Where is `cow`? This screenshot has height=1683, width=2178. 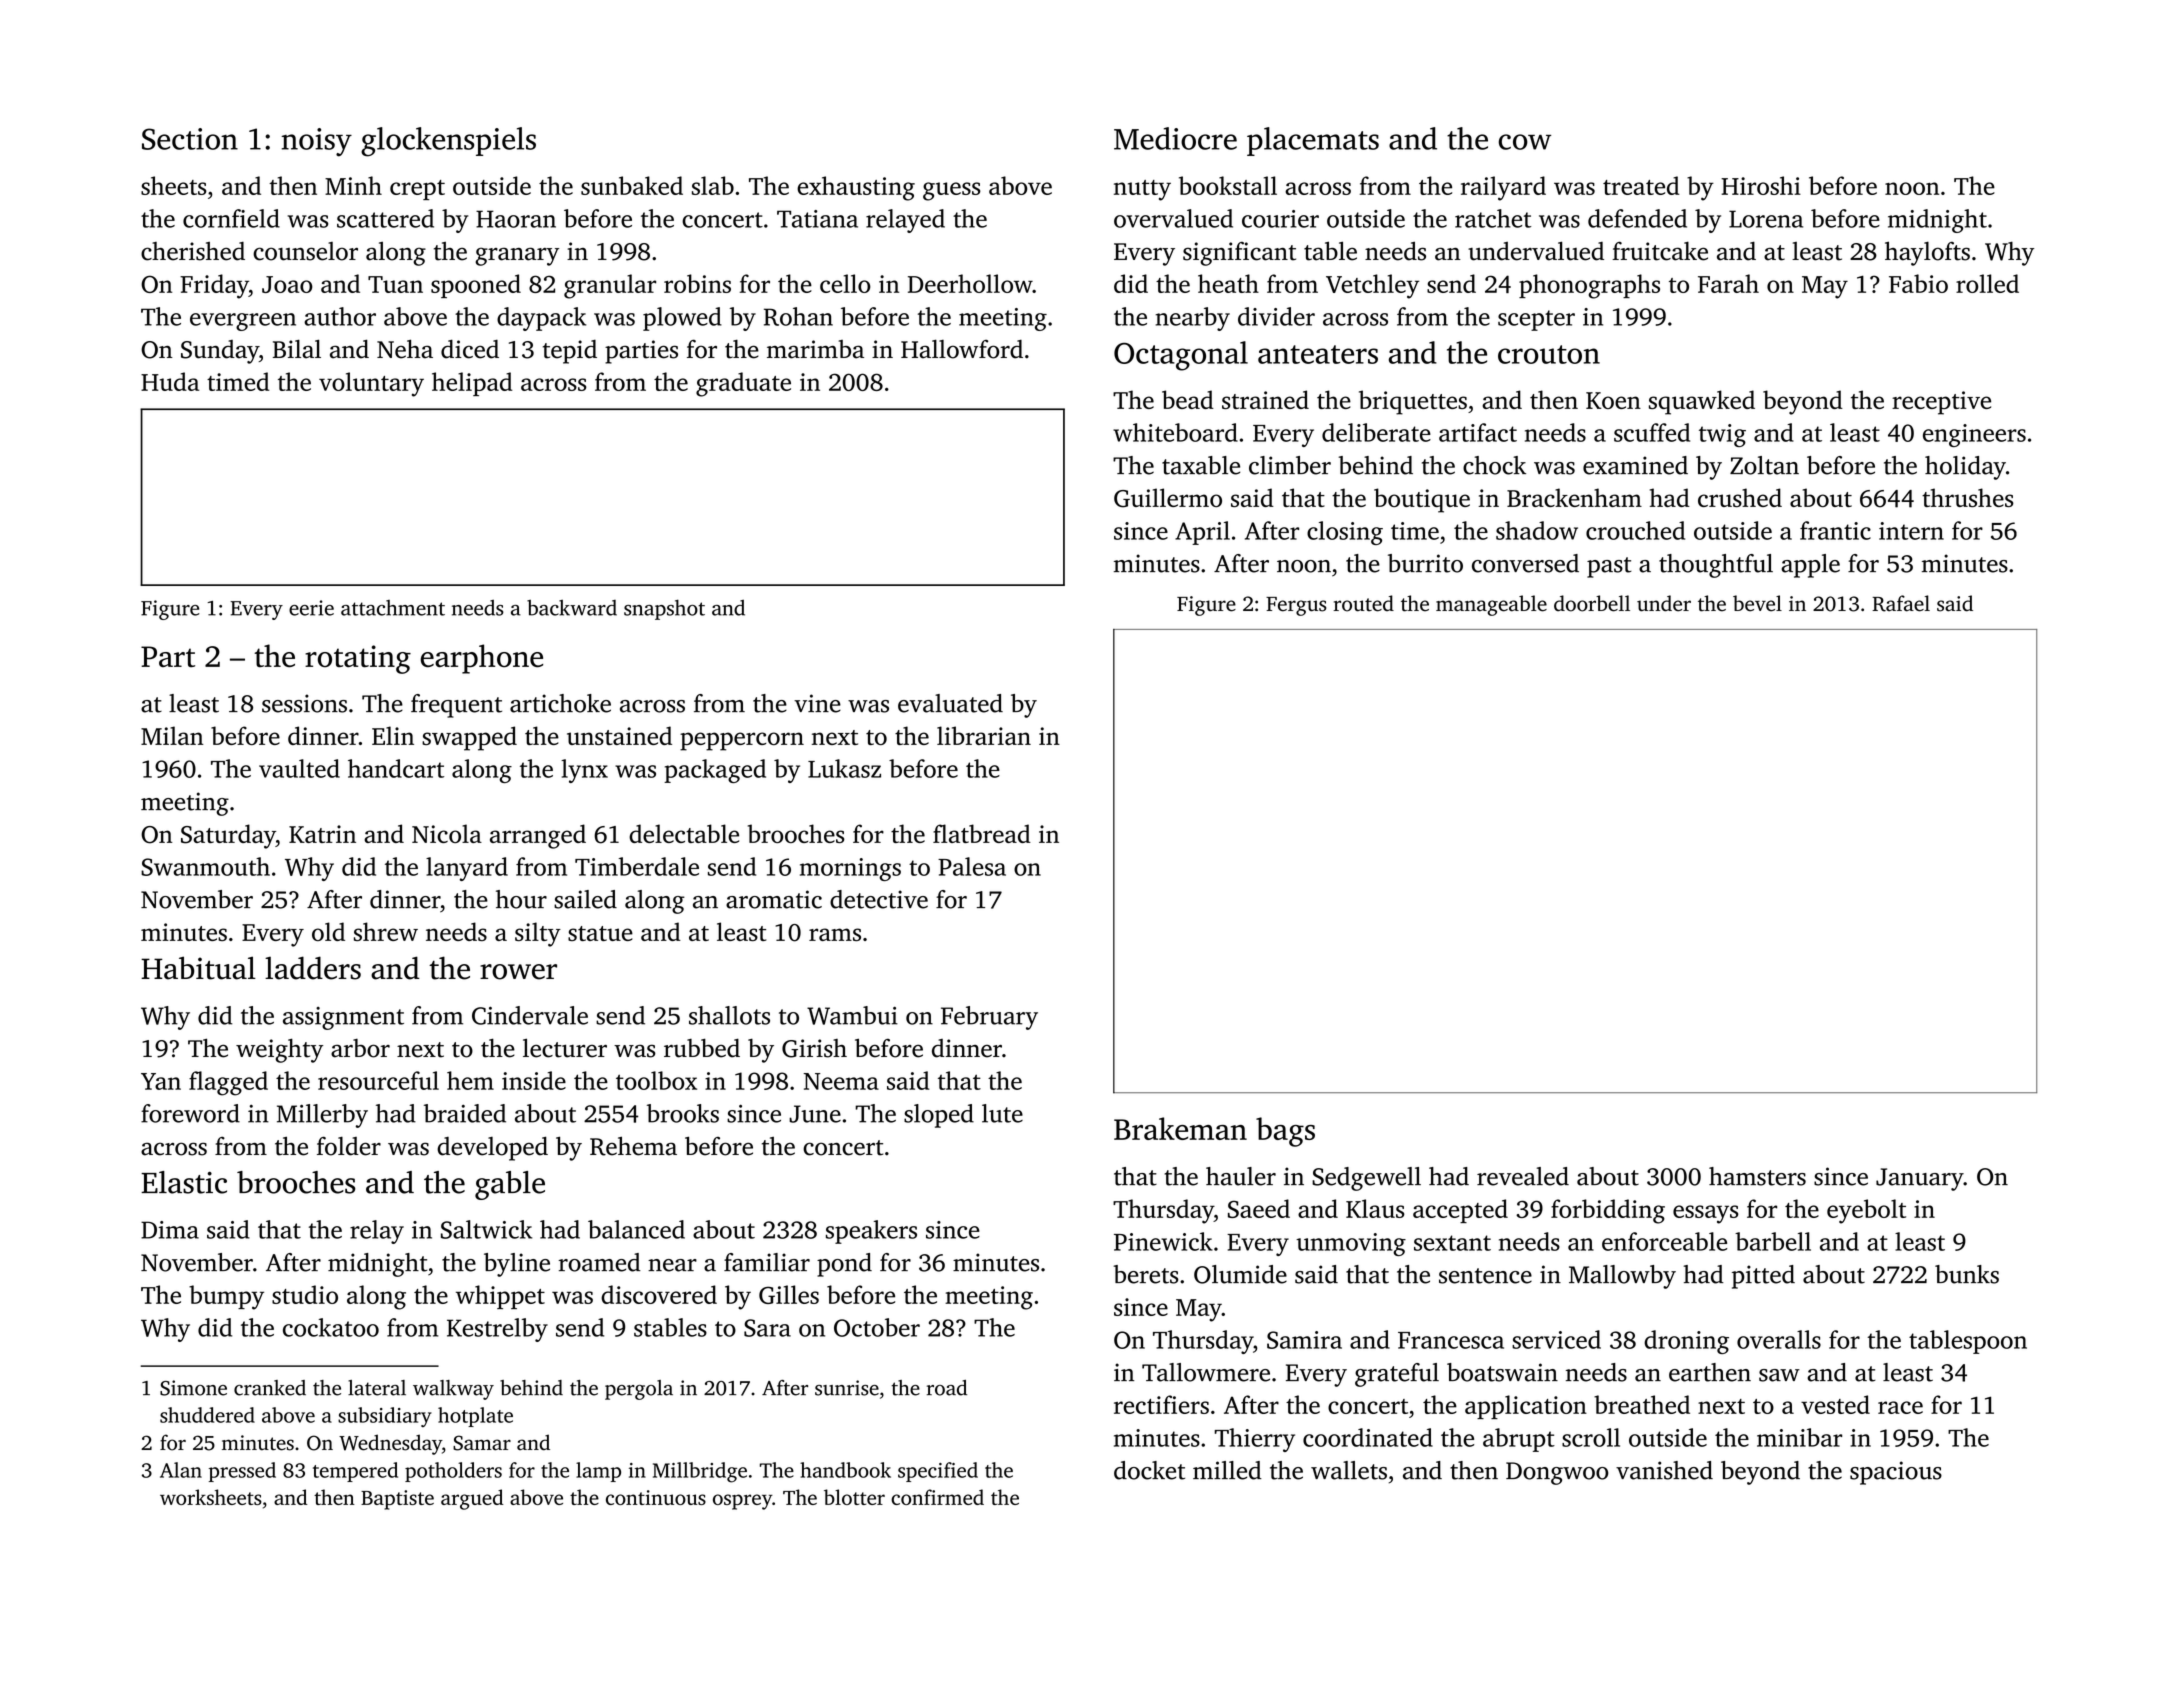 cow is located at coordinates (1525, 142).
